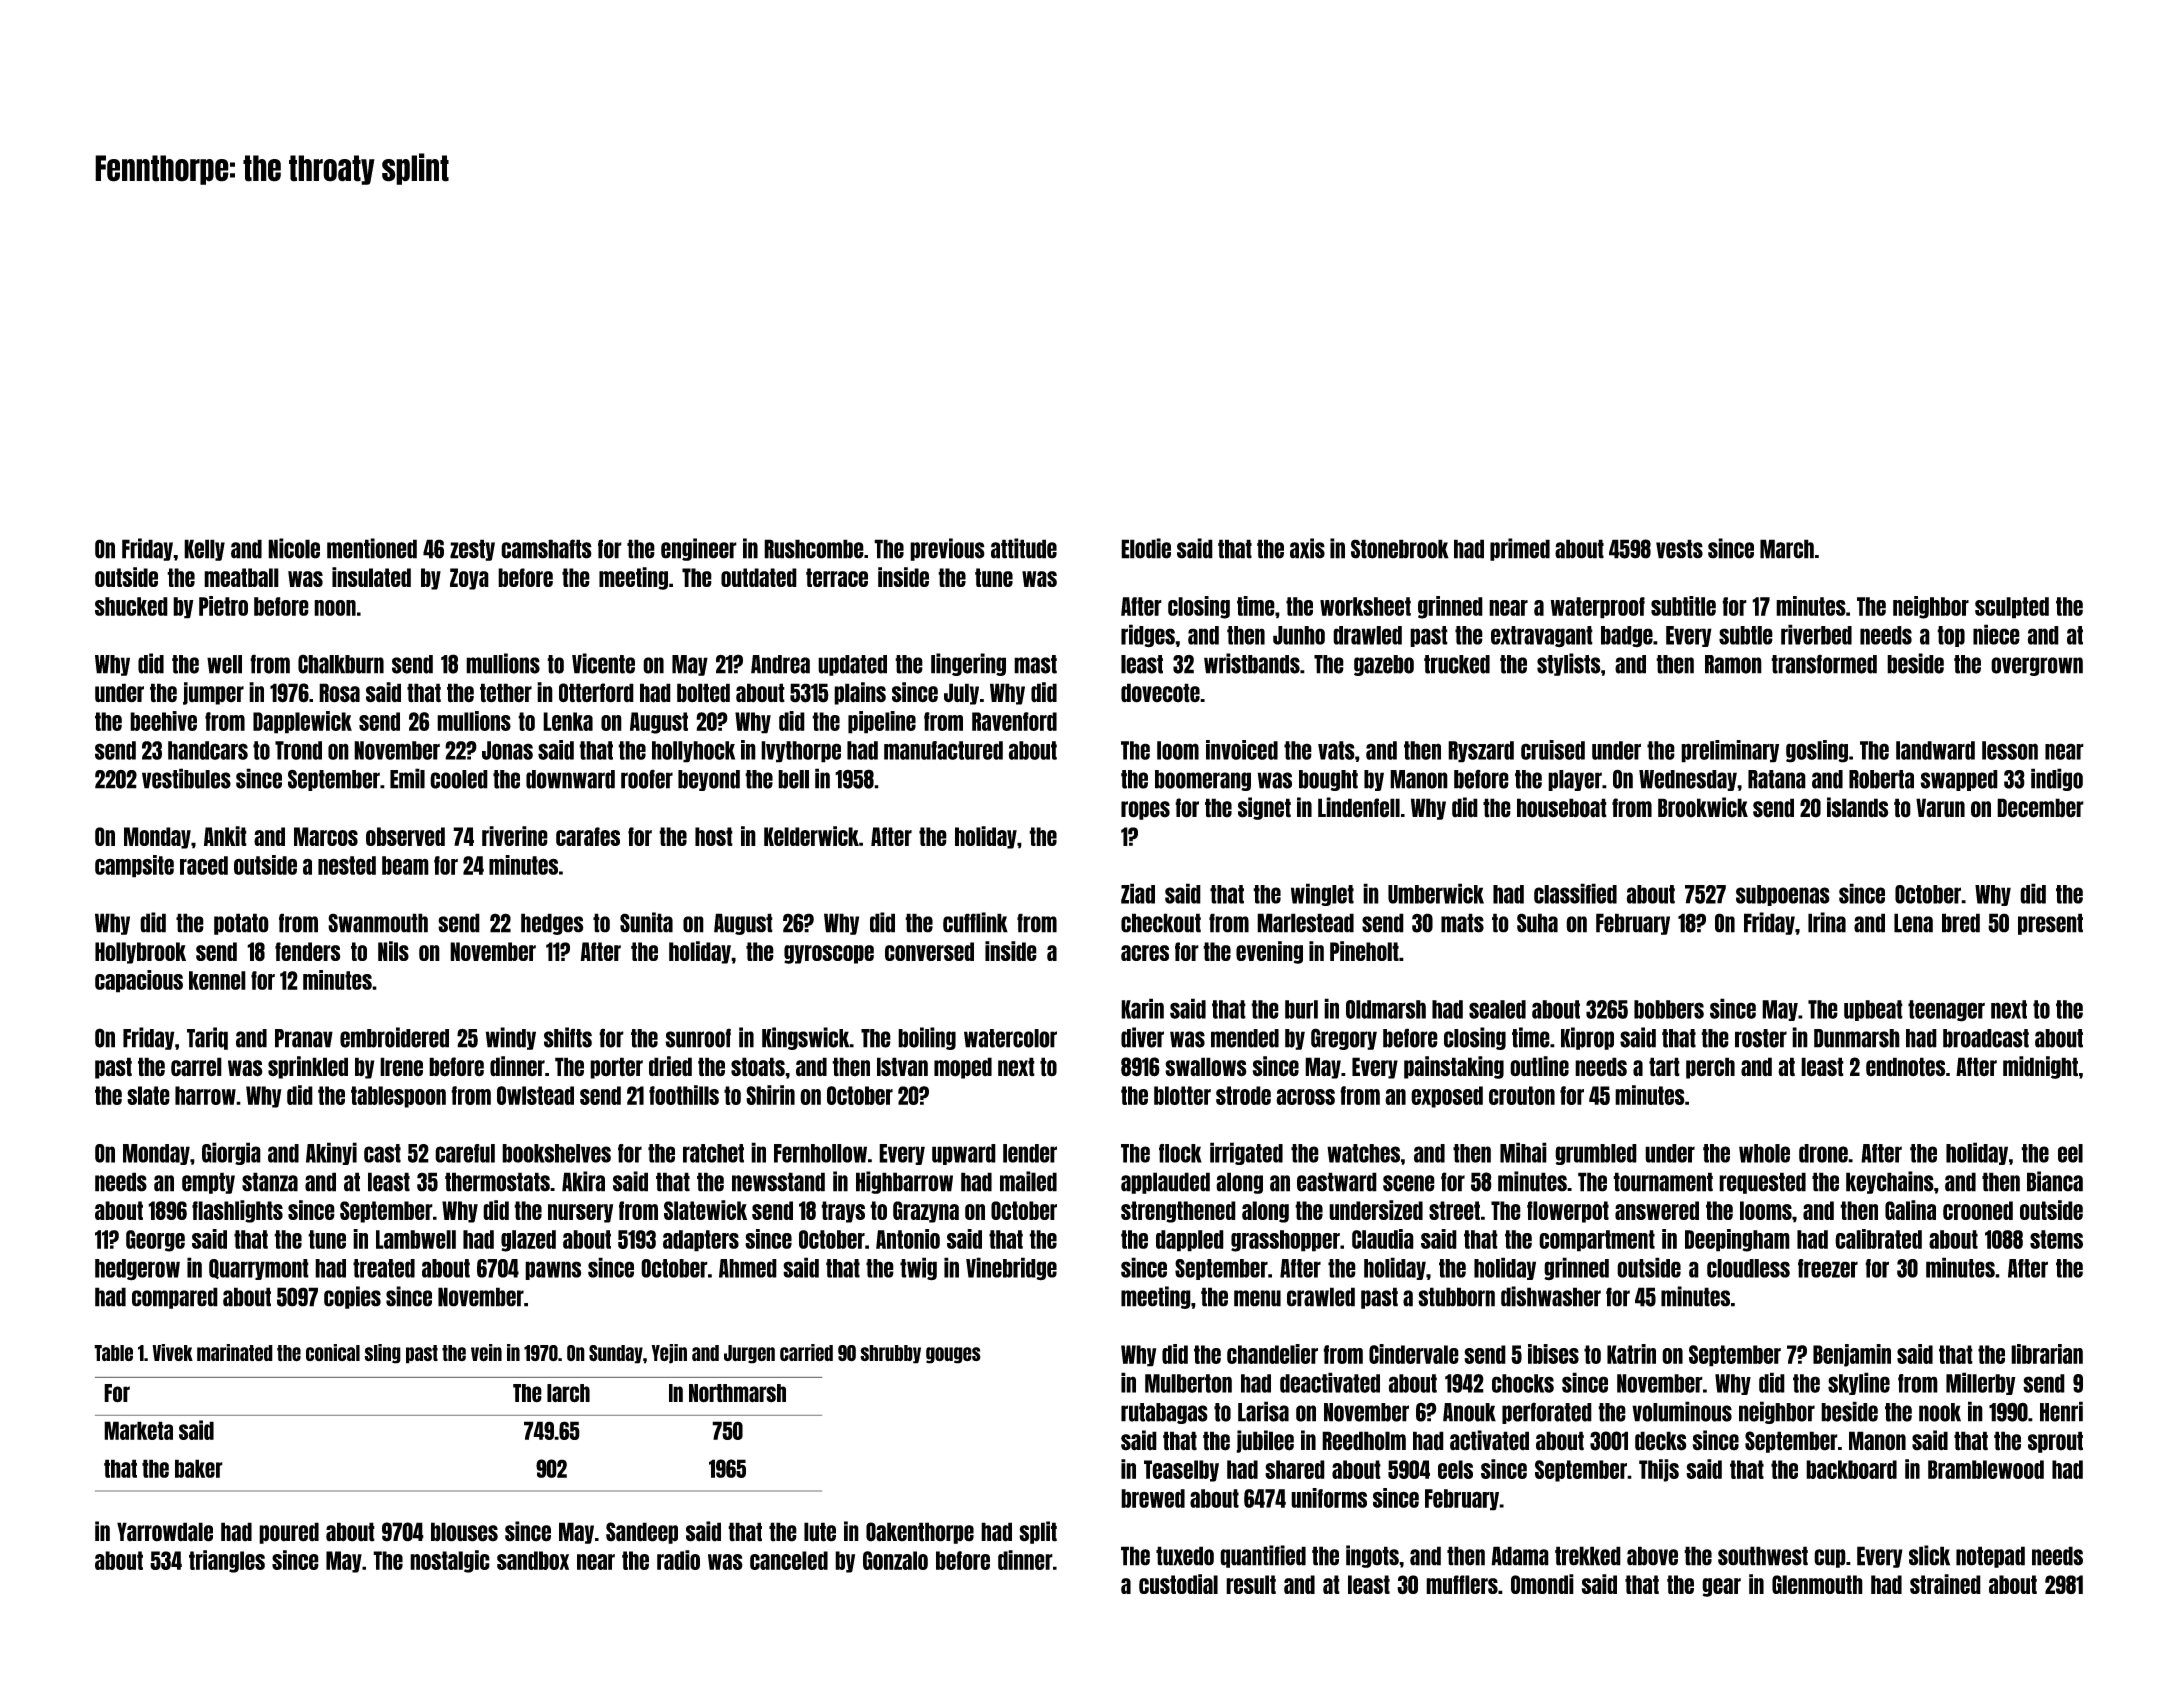  What do you see at coordinates (1683, 606) in the document?
I see `subtitle` at bounding box center [1683, 606].
